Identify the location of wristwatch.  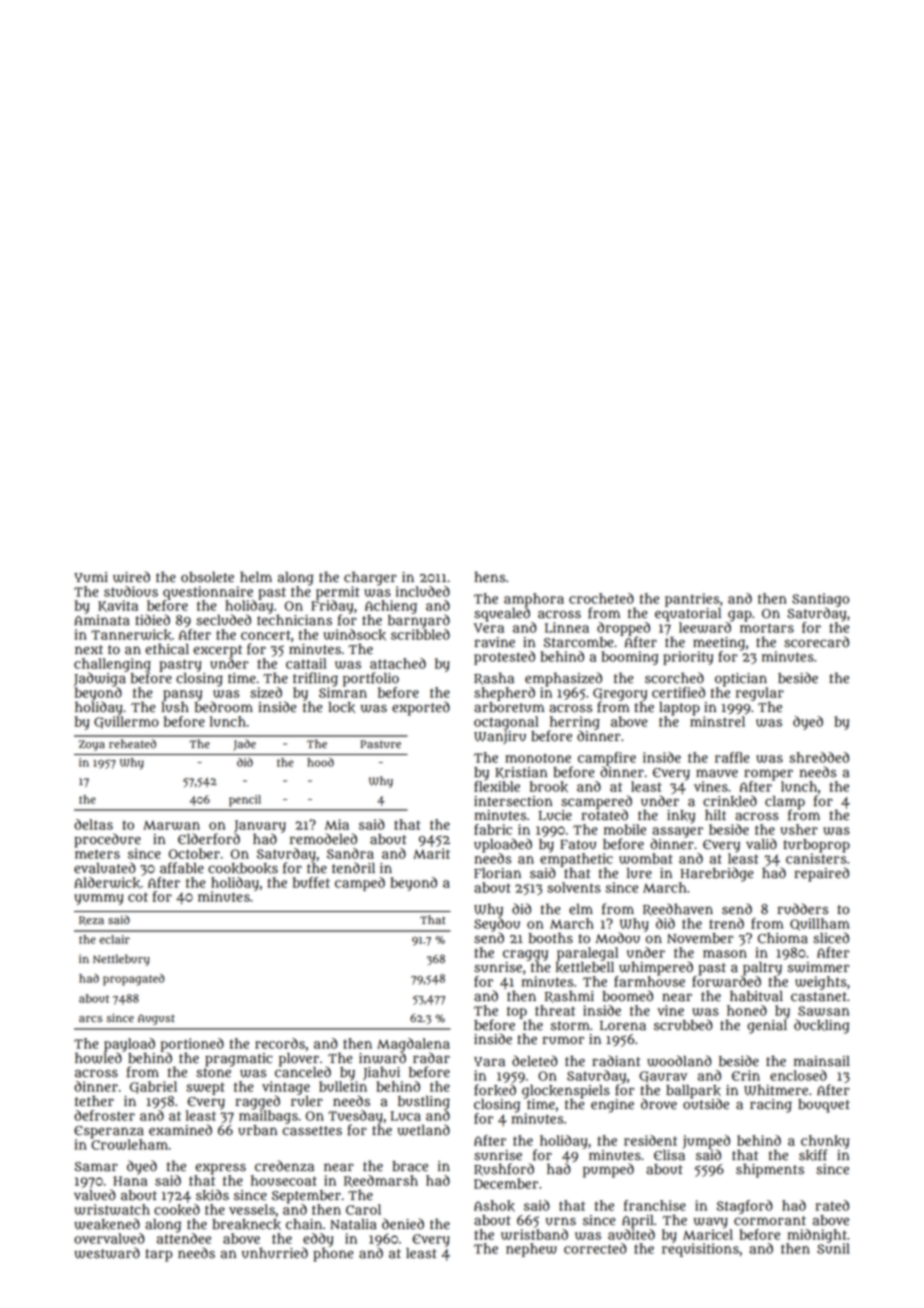
(112, 1209).
